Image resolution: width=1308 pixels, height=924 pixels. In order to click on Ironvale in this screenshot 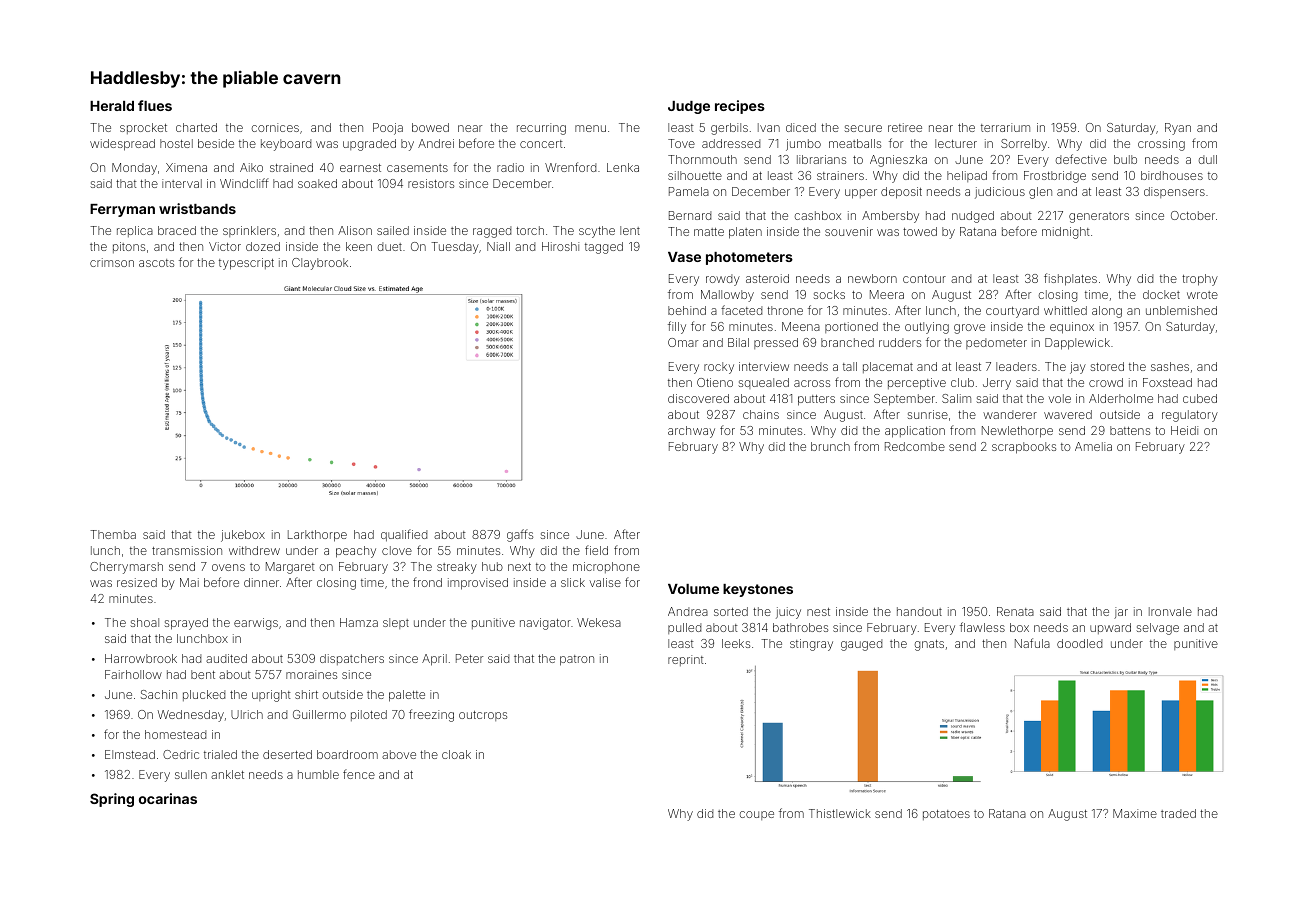, I will do `click(1170, 611)`.
